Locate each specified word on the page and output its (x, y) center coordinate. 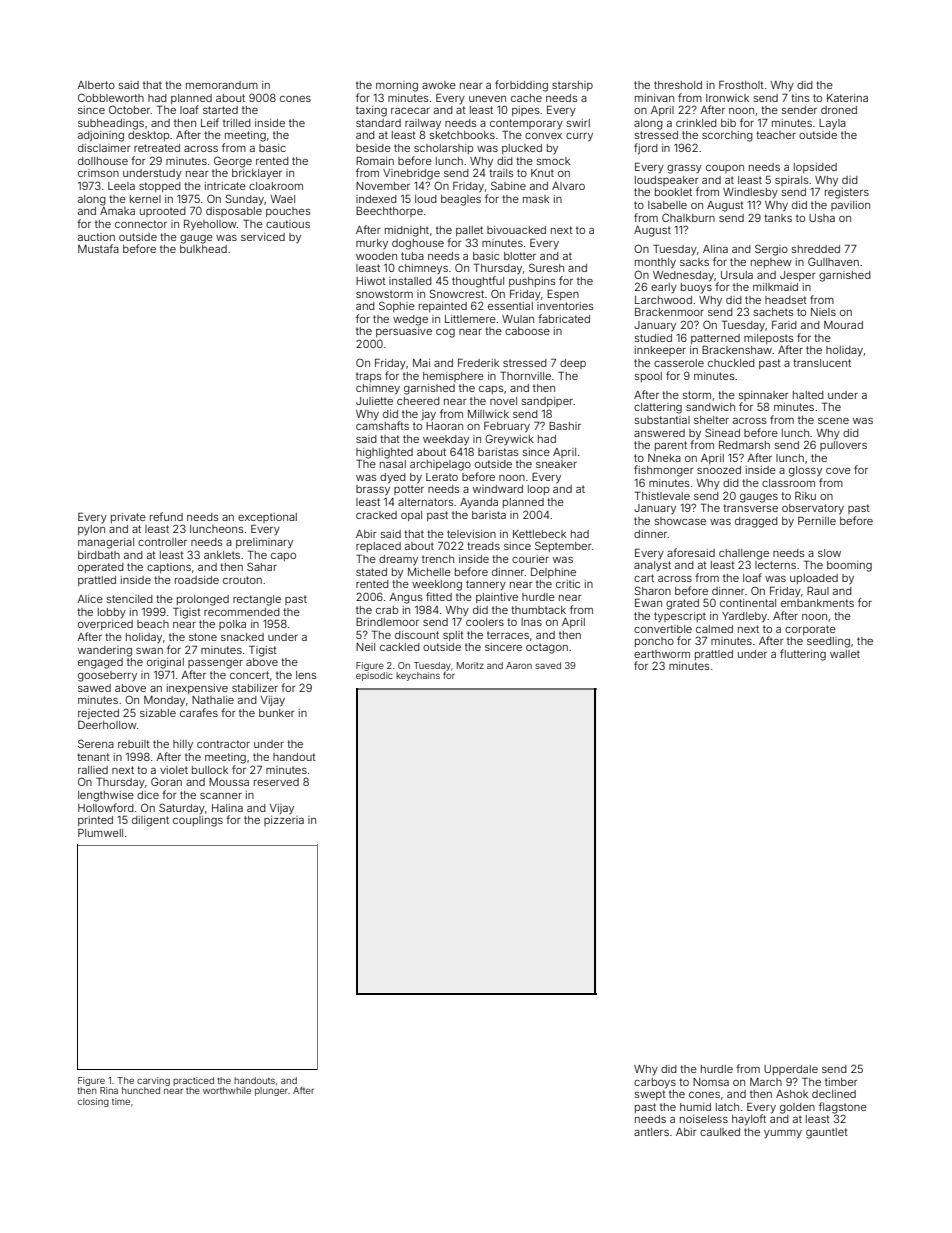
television (471, 534)
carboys (655, 1083)
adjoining (101, 136)
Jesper (798, 276)
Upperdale (791, 1070)
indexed (376, 199)
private (128, 518)
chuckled (731, 363)
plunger (271, 1091)
